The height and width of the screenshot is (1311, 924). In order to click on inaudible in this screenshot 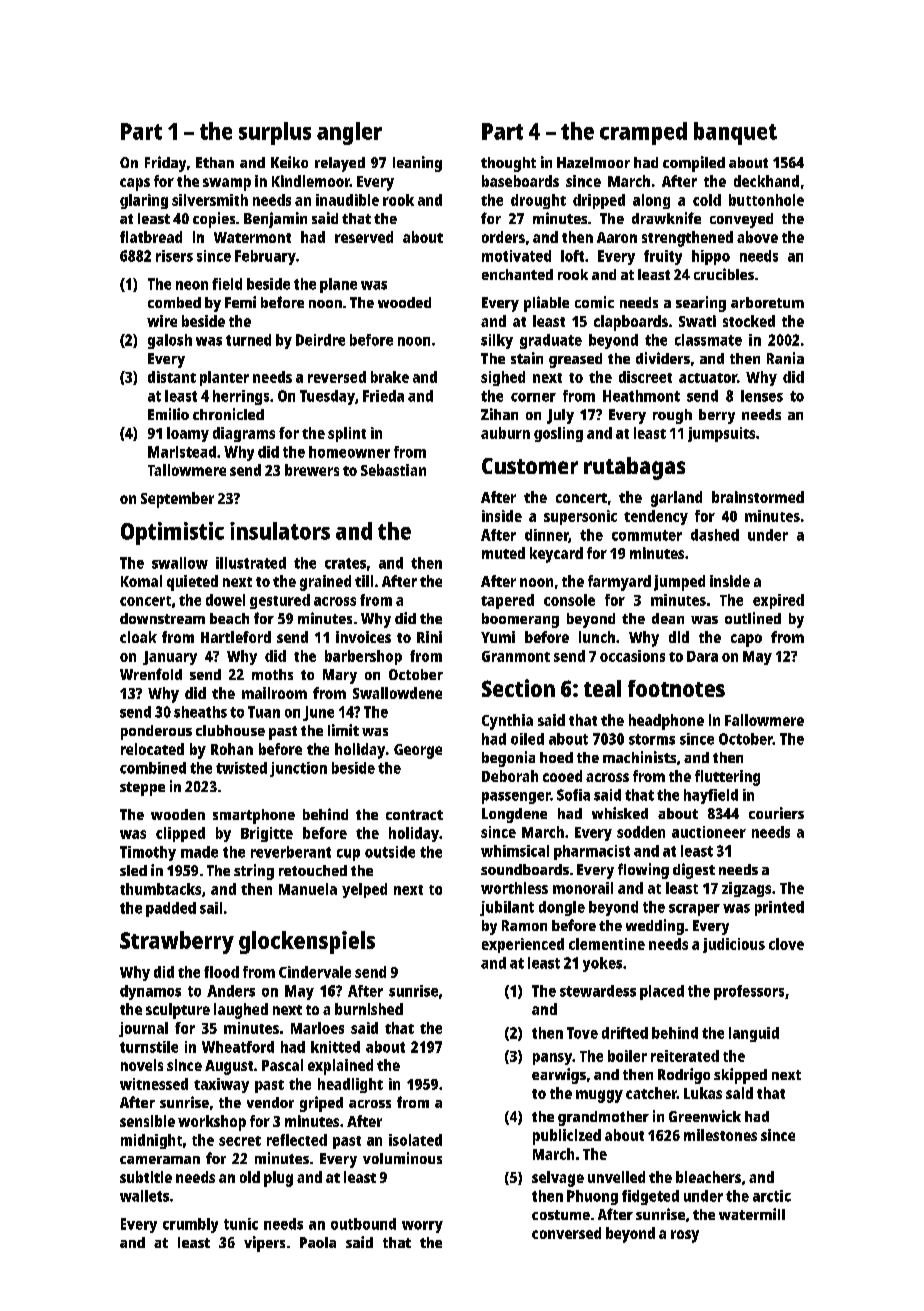, I will do `click(347, 200)`.
